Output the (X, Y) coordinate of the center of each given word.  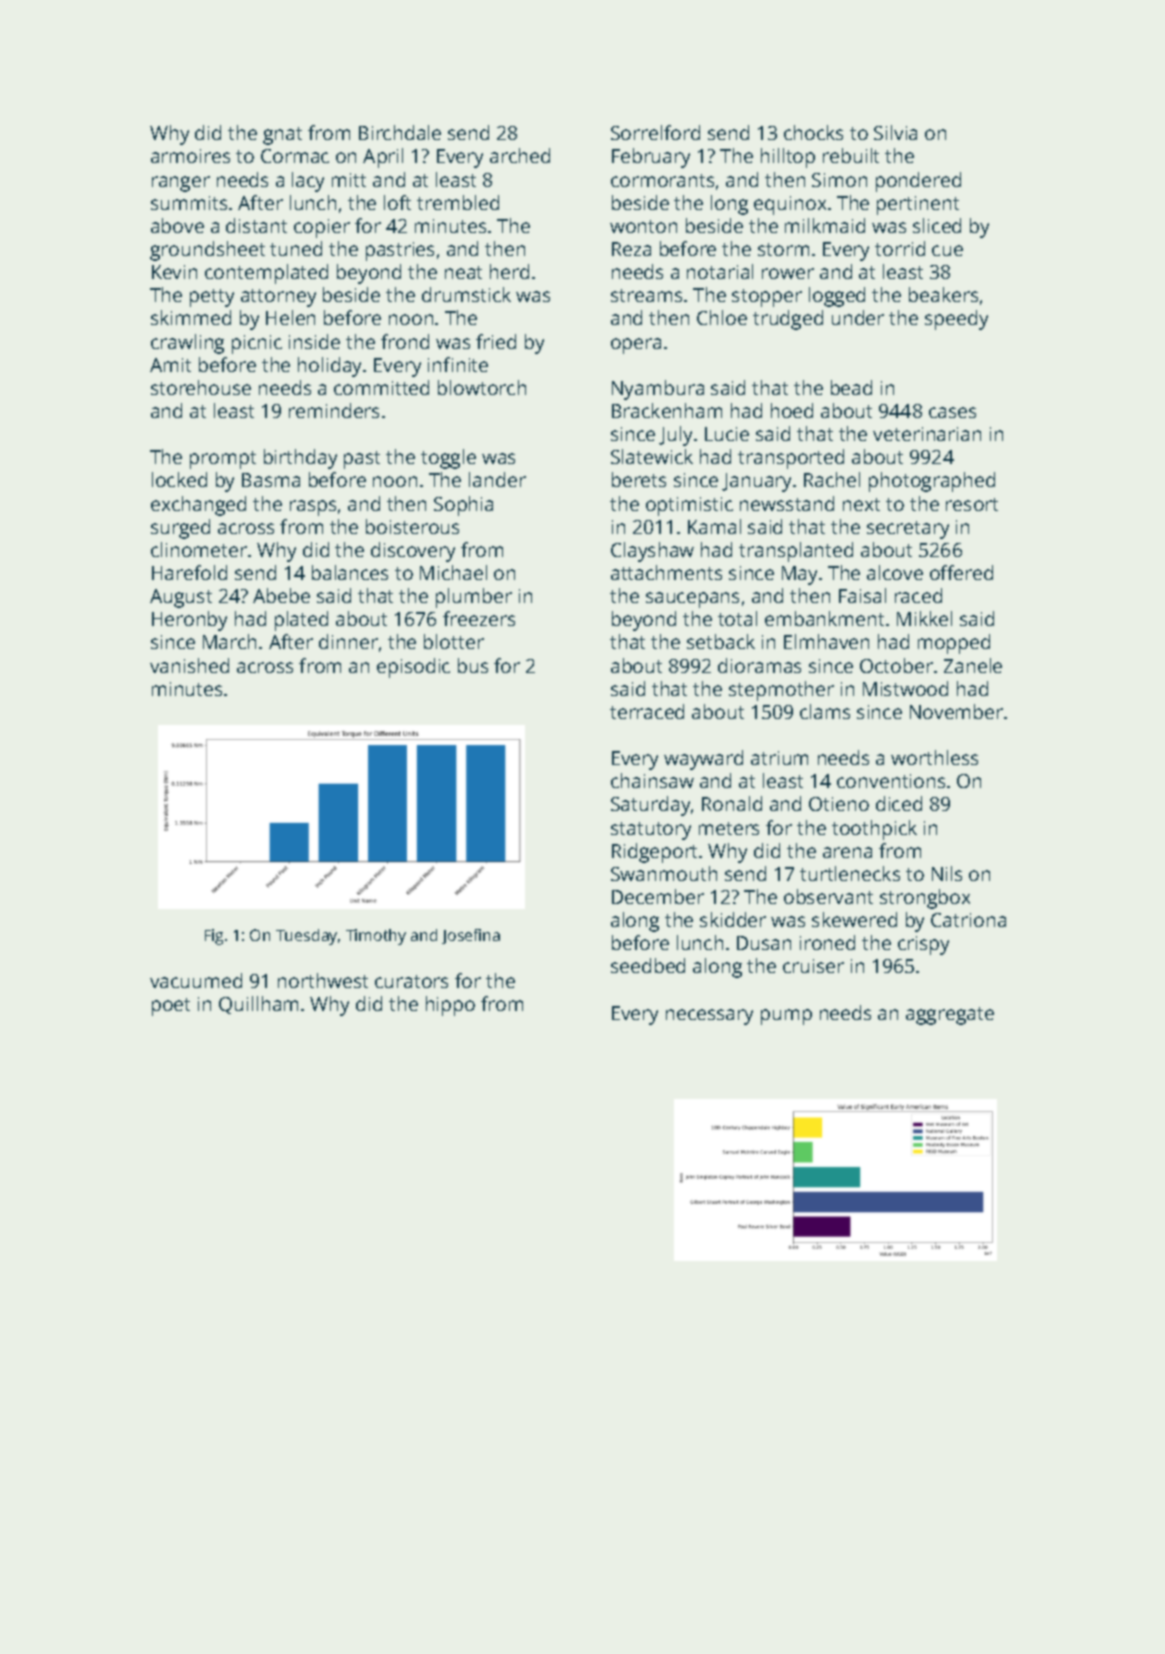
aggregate (950, 1016)
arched (520, 155)
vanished (189, 665)
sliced (937, 225)
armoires (190, 156)
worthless (934, 757)
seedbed (648, 965)
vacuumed (196, 980)
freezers (479, 618)
